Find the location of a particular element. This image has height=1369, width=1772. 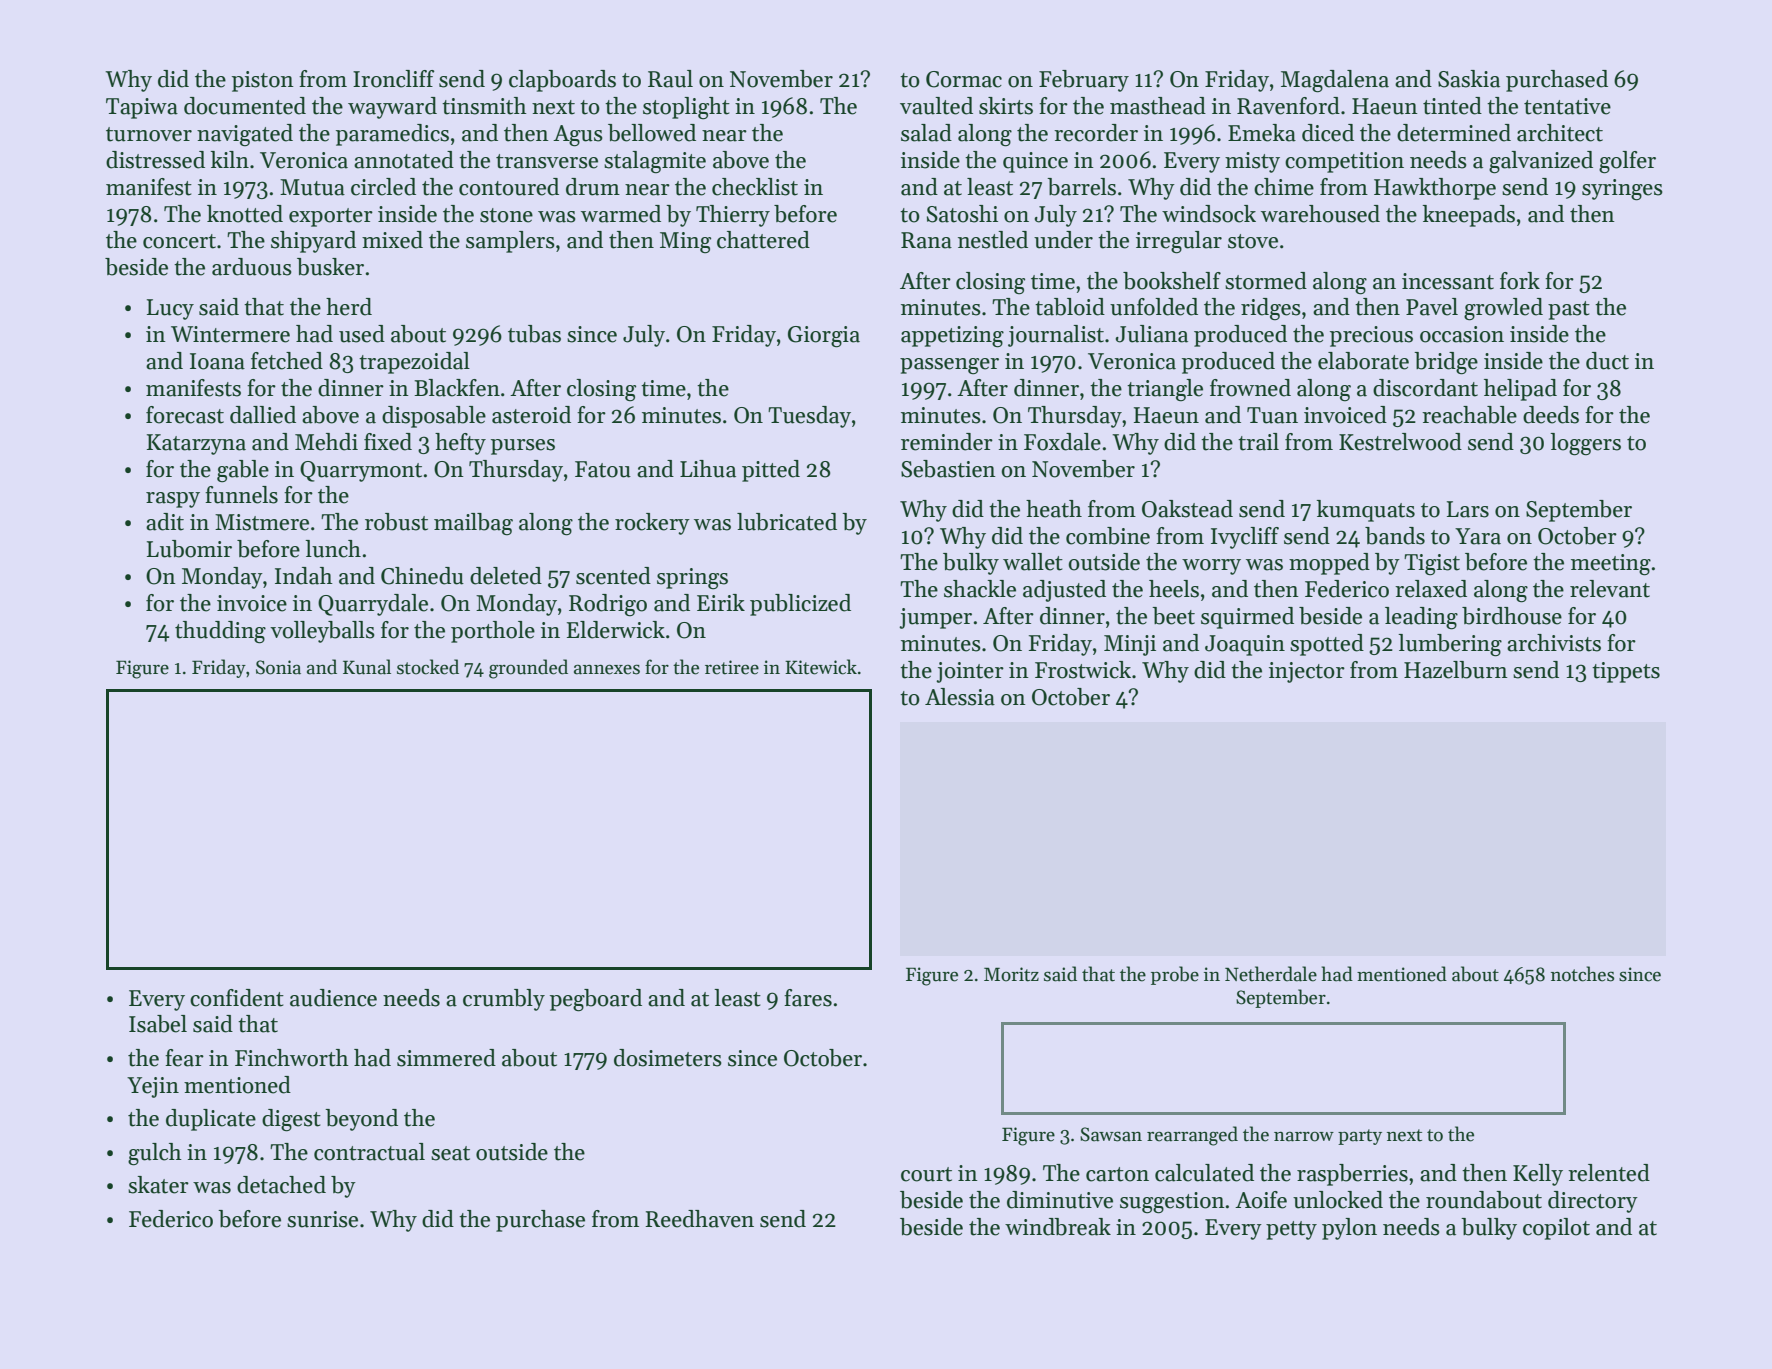

sunrise is located at coordinates (322, 1219).
